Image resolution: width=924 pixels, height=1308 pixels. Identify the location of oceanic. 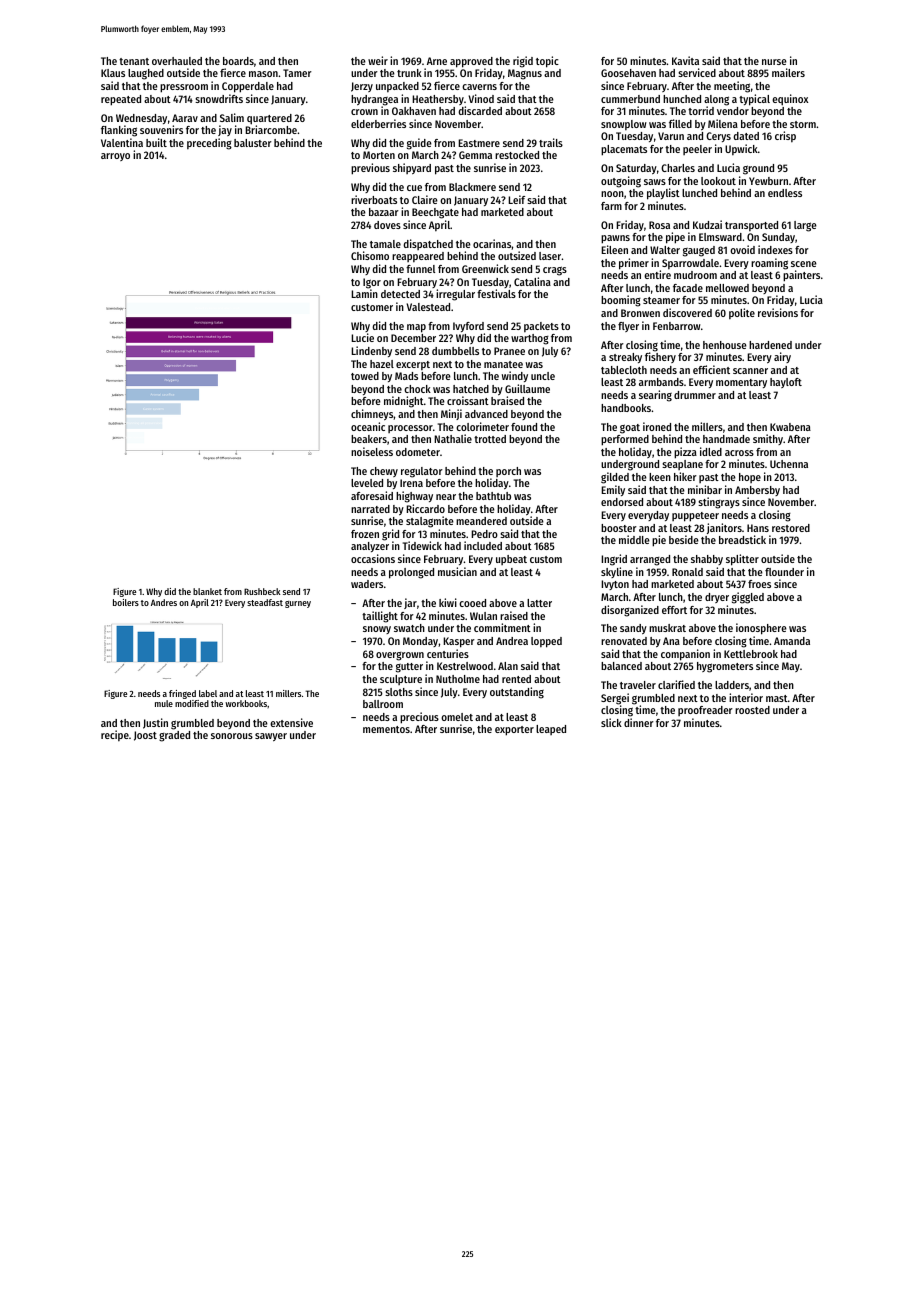
(368, 426).
